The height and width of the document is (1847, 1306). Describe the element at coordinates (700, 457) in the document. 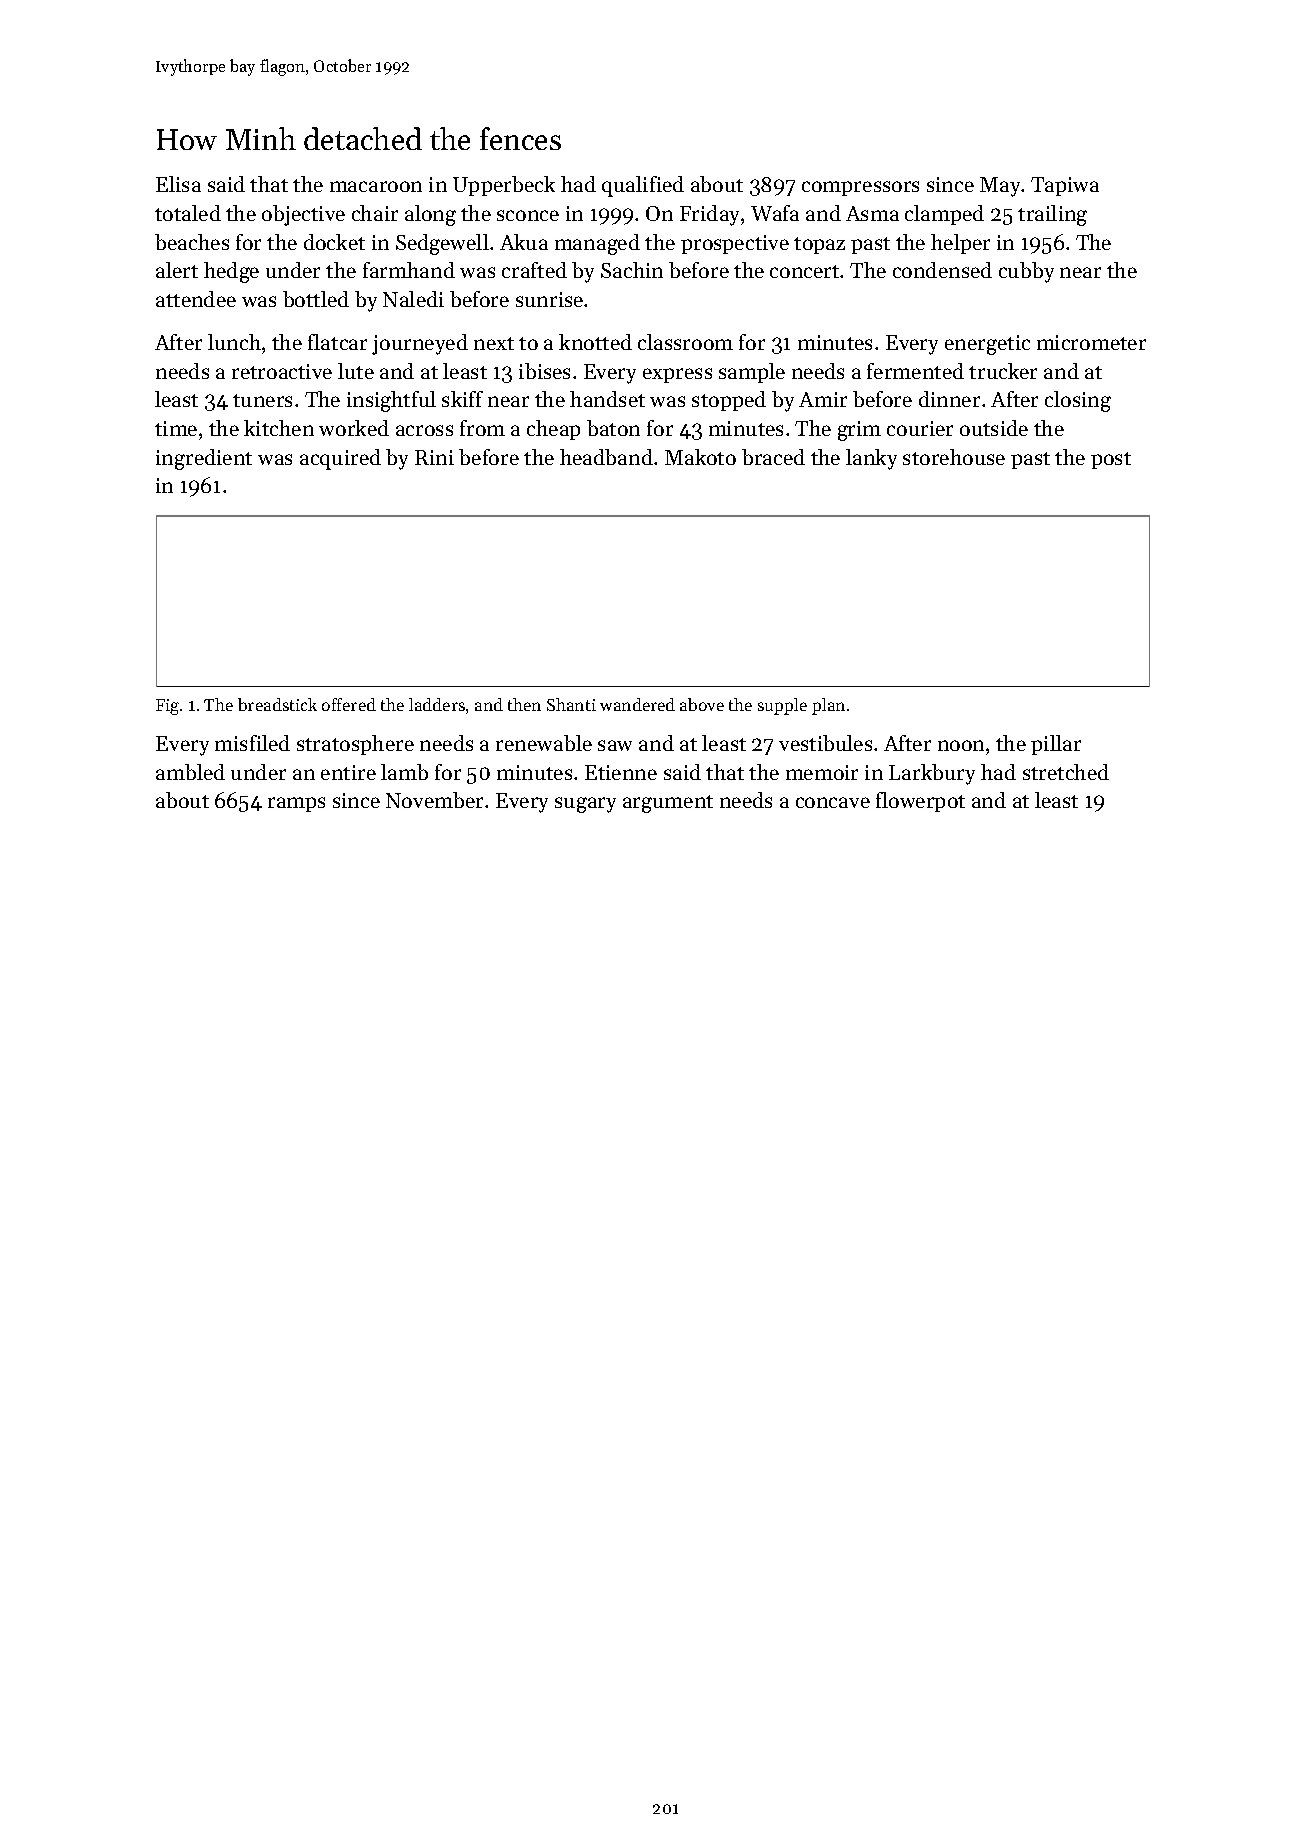

I see `Makoto` at that location.
